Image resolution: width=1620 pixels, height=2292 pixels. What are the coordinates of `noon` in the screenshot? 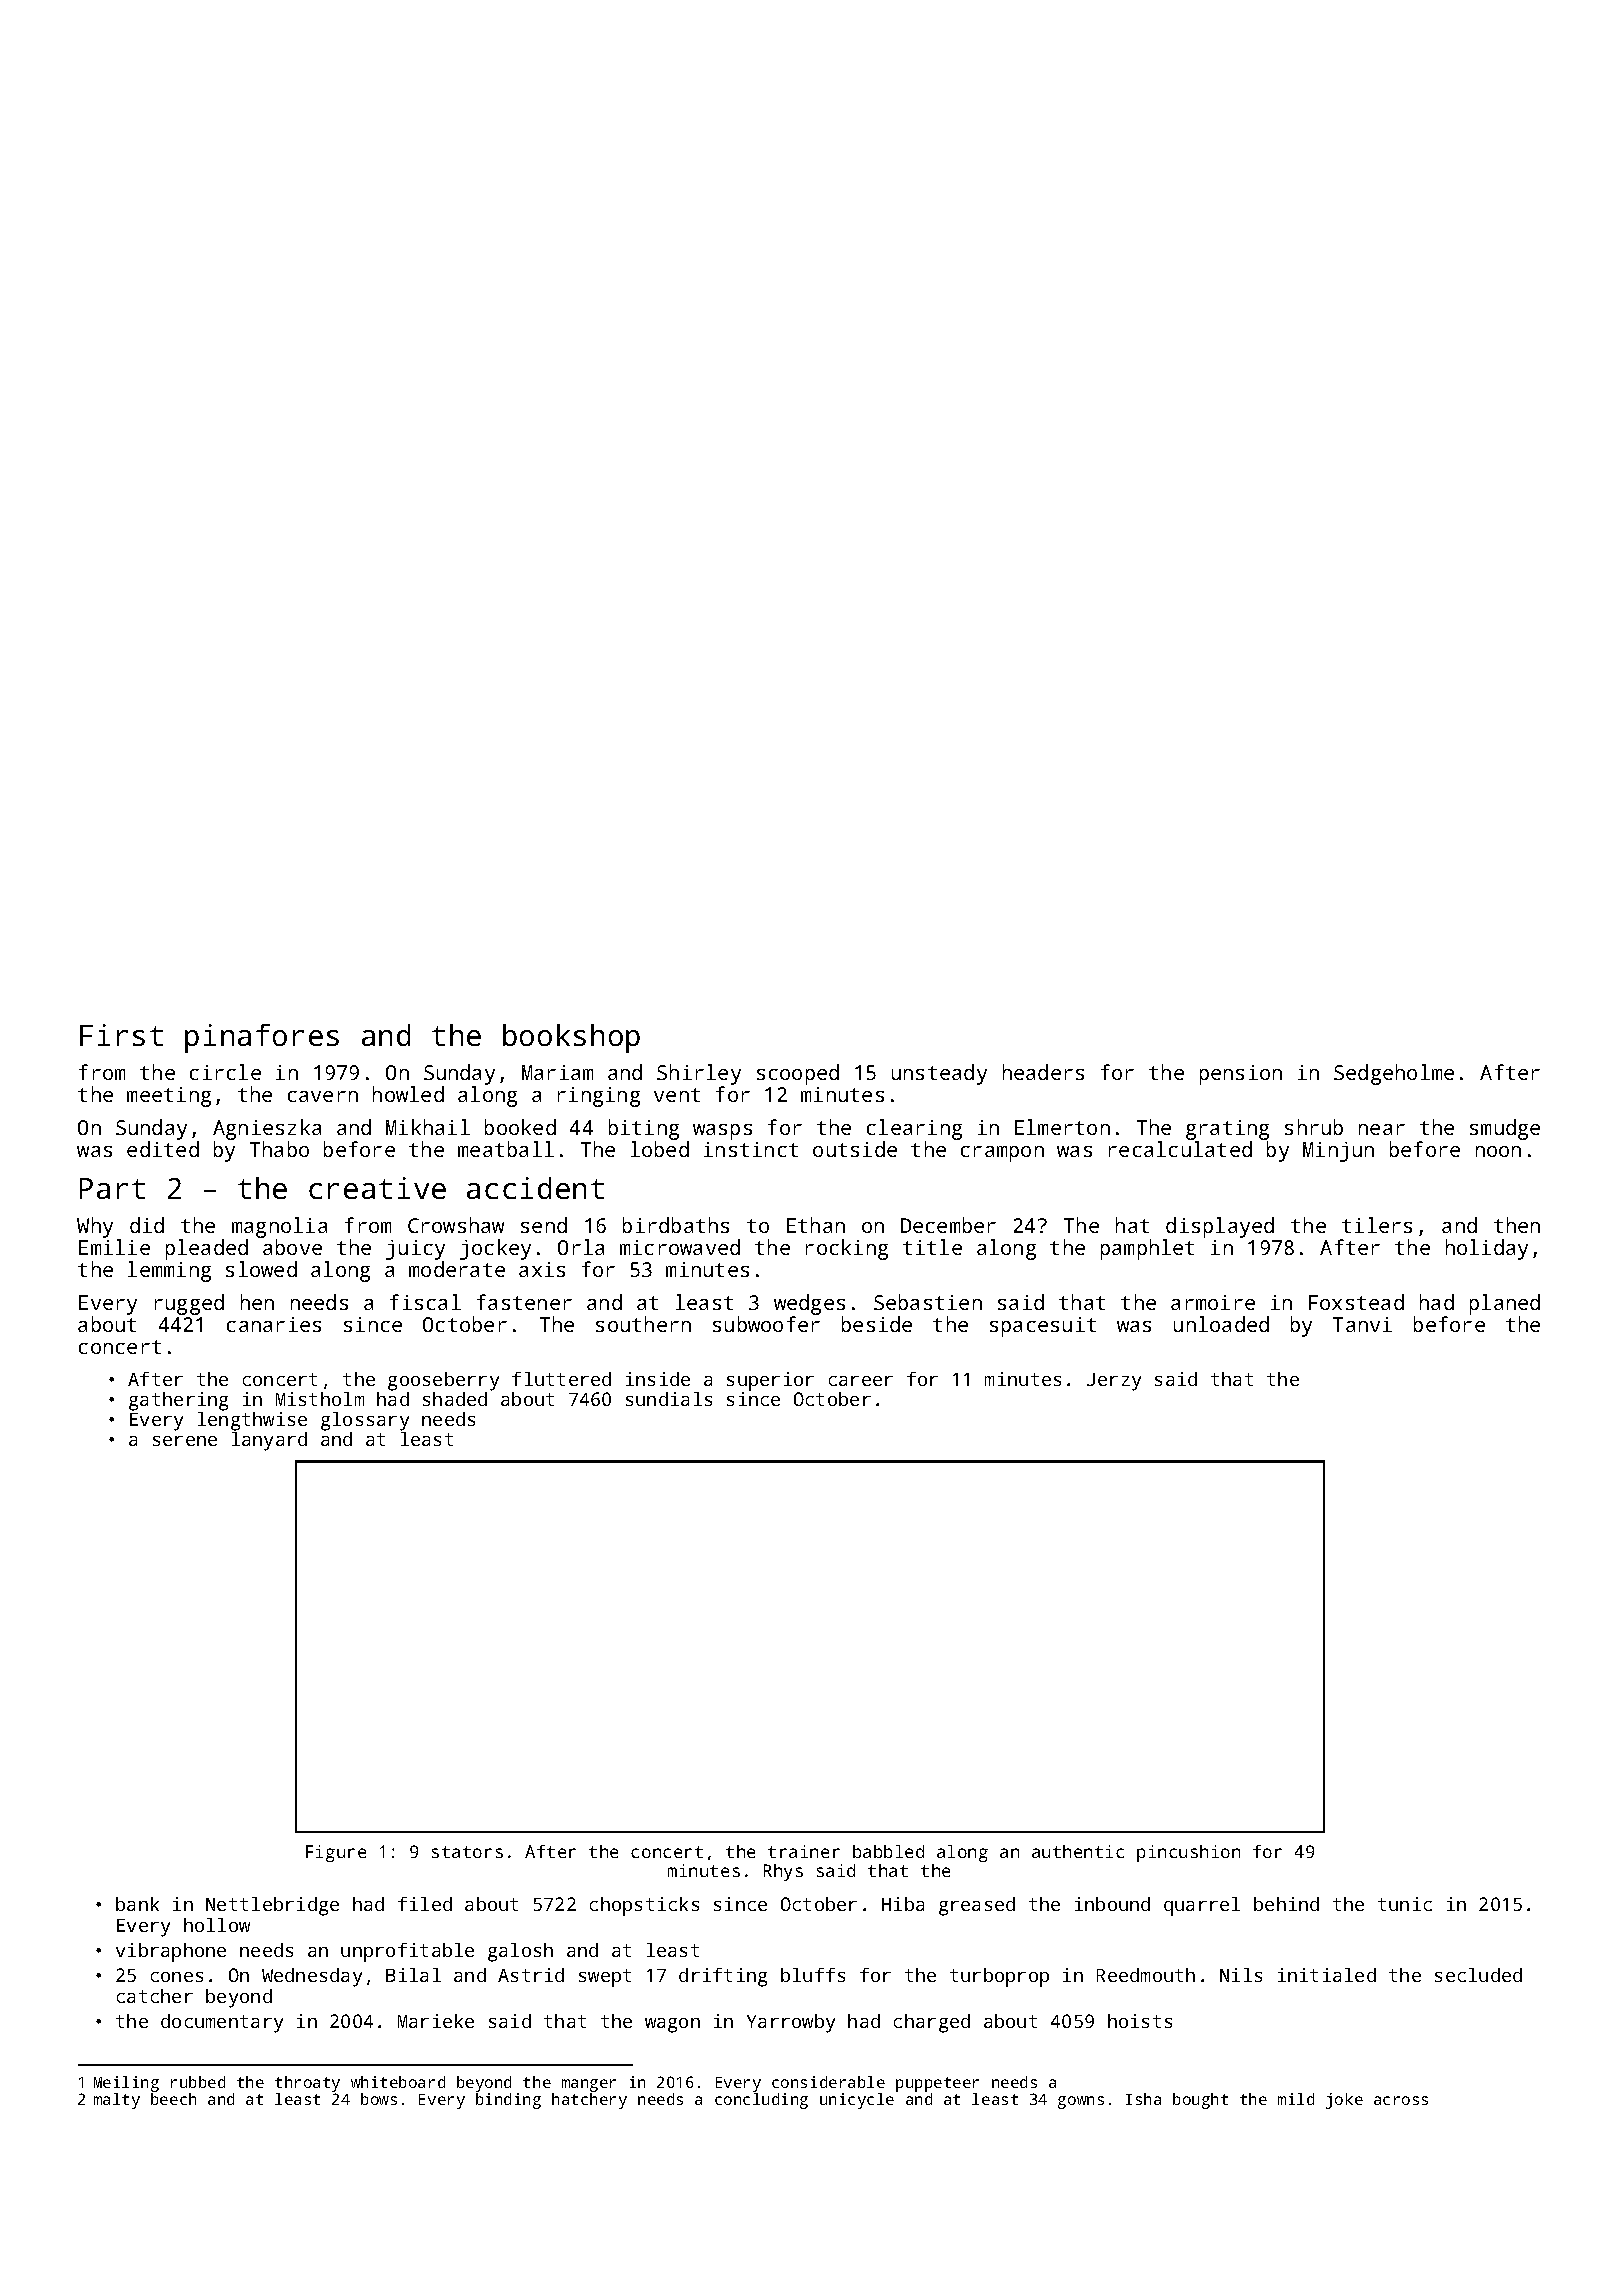 It's located at (1498, 1151).
